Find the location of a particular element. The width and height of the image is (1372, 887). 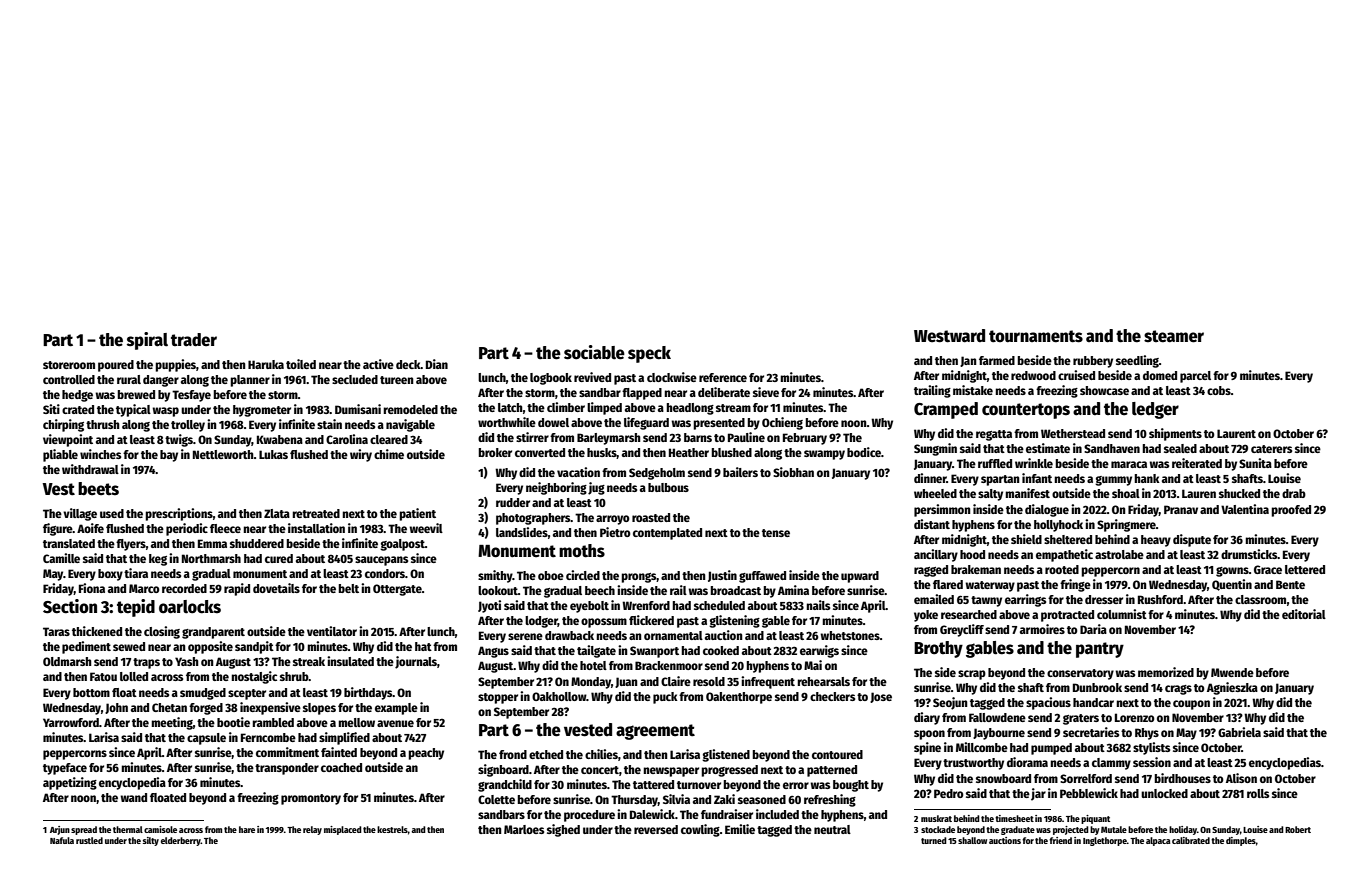

lolled is located at coordinates (134, 676).
